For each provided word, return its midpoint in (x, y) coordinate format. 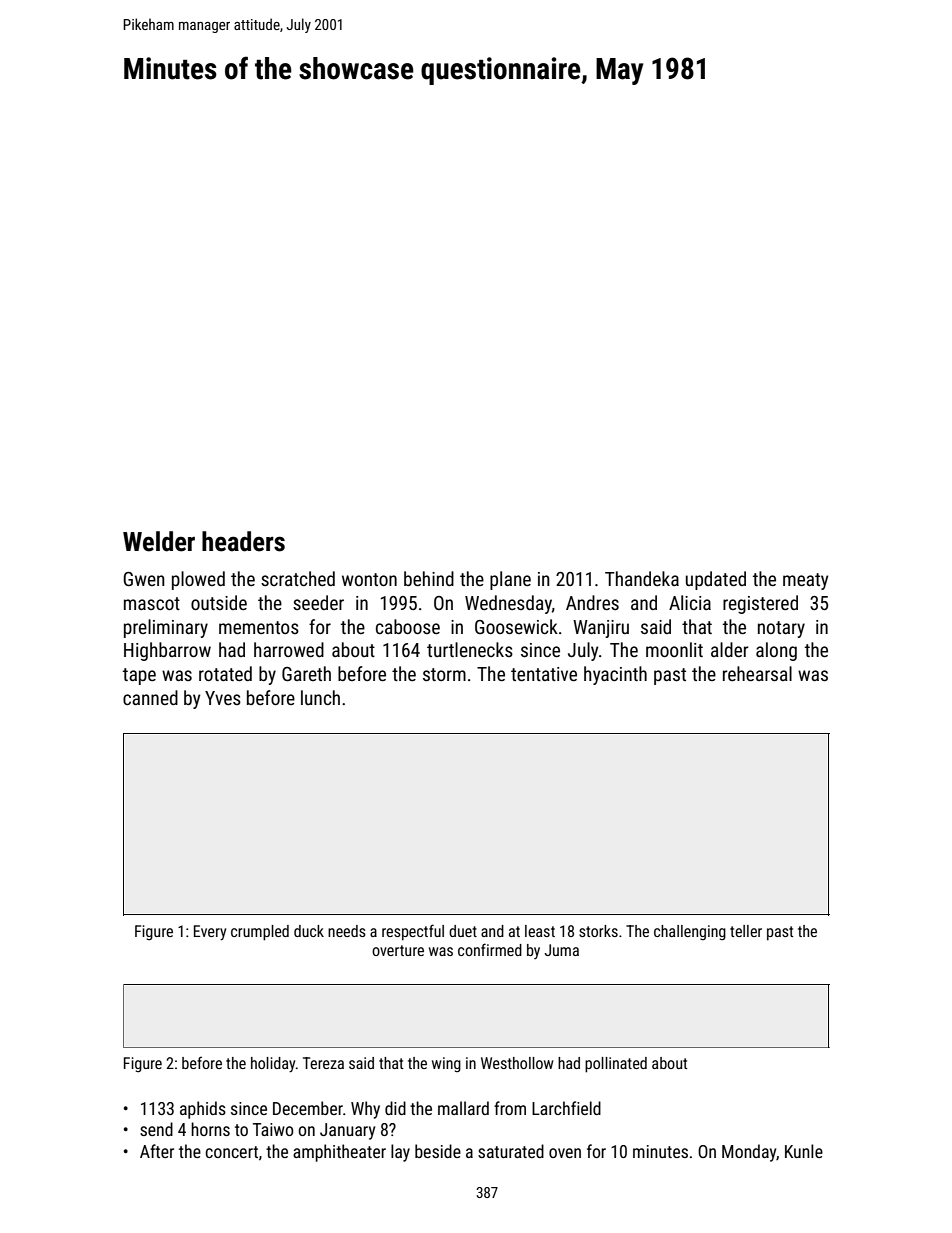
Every (210, 933)
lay (400, 1153)
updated (716, 580)
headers (243, 541)
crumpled (260, 933)
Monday (749, 1153)
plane (510, 580)
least (540, 931)
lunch (320, 697)
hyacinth (615, 675)
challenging (690, 933)
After (157, 1151)
